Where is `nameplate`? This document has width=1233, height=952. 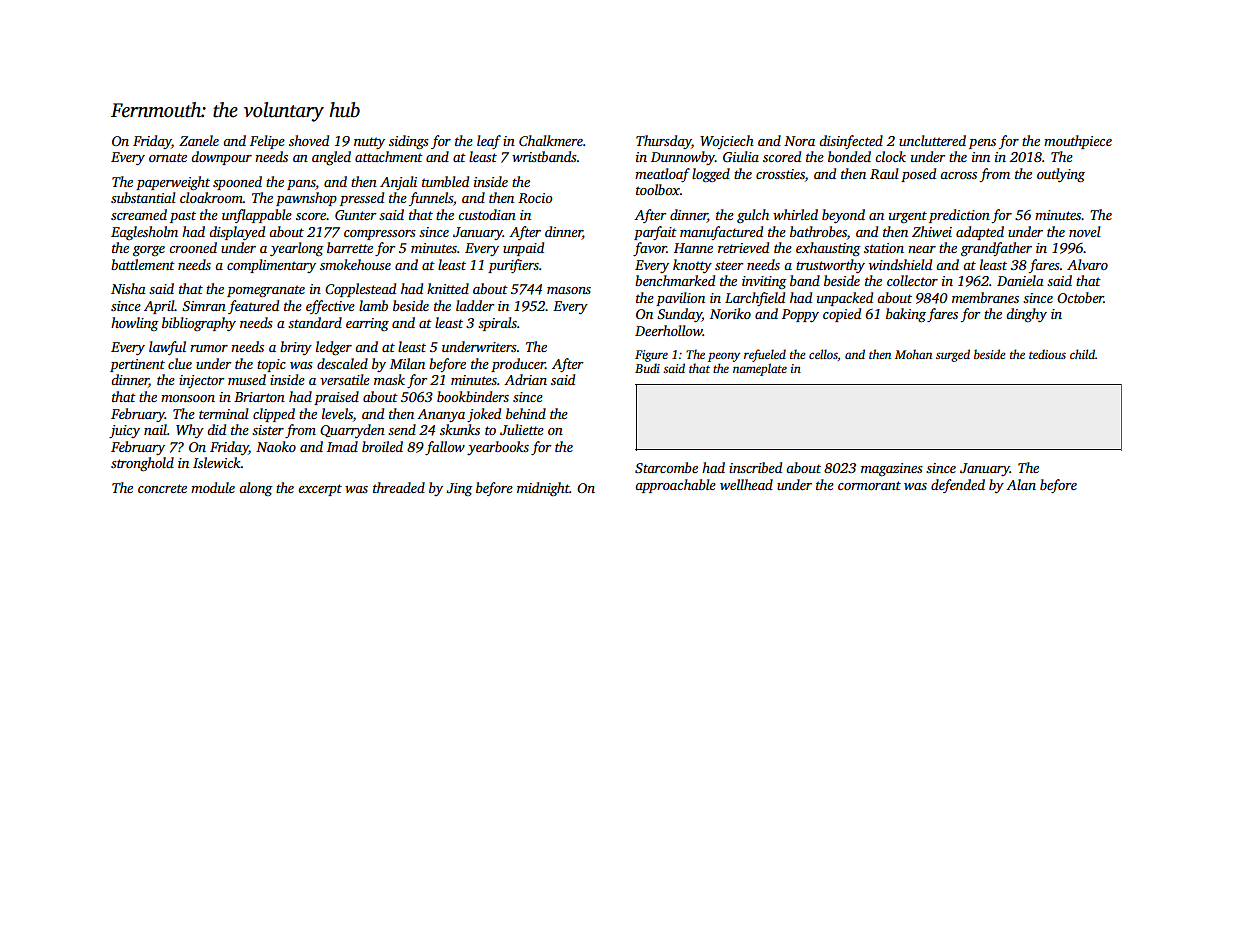 nameplate is located at coordinates (760, 369).
